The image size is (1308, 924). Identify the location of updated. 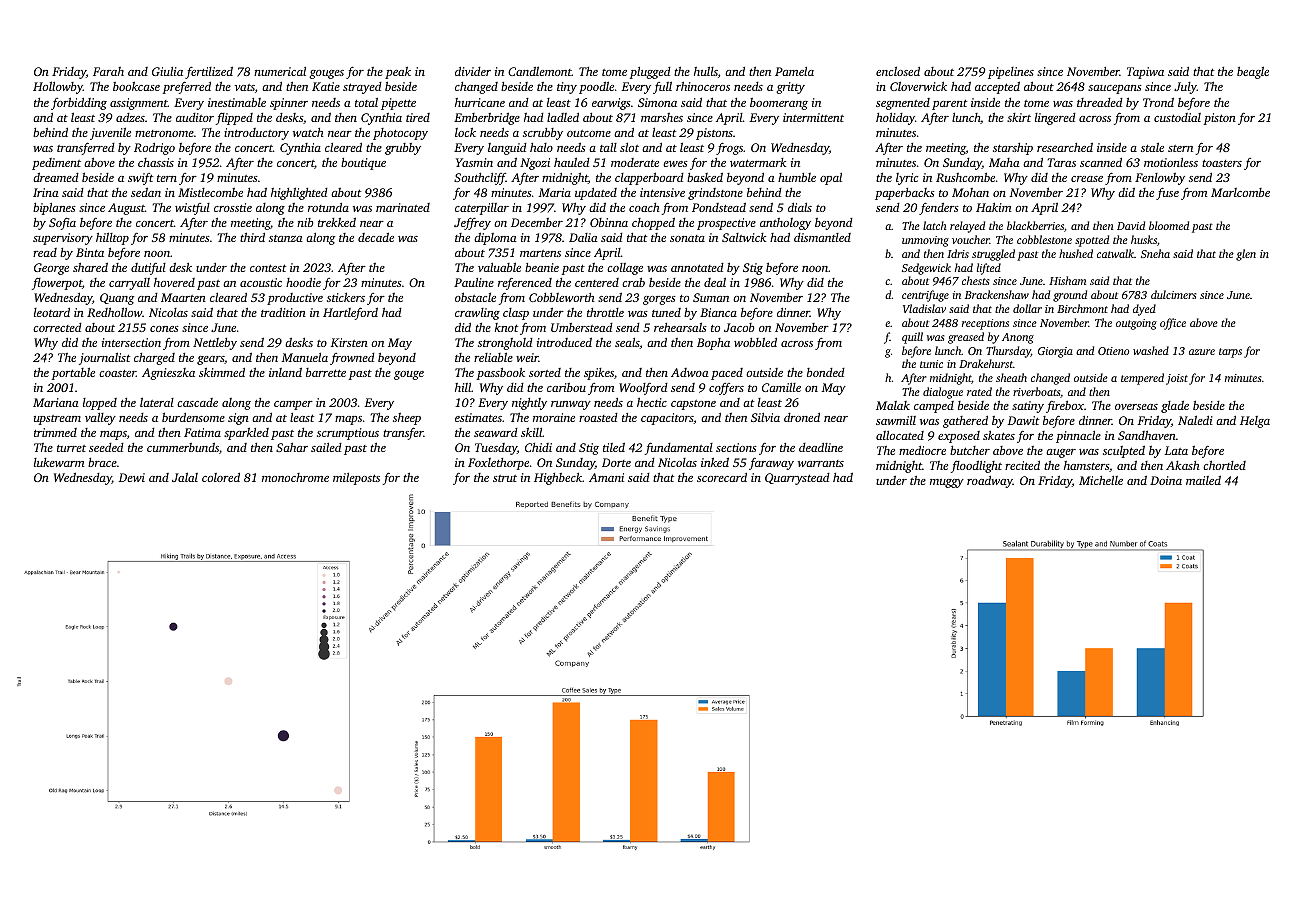
(596, 193).
